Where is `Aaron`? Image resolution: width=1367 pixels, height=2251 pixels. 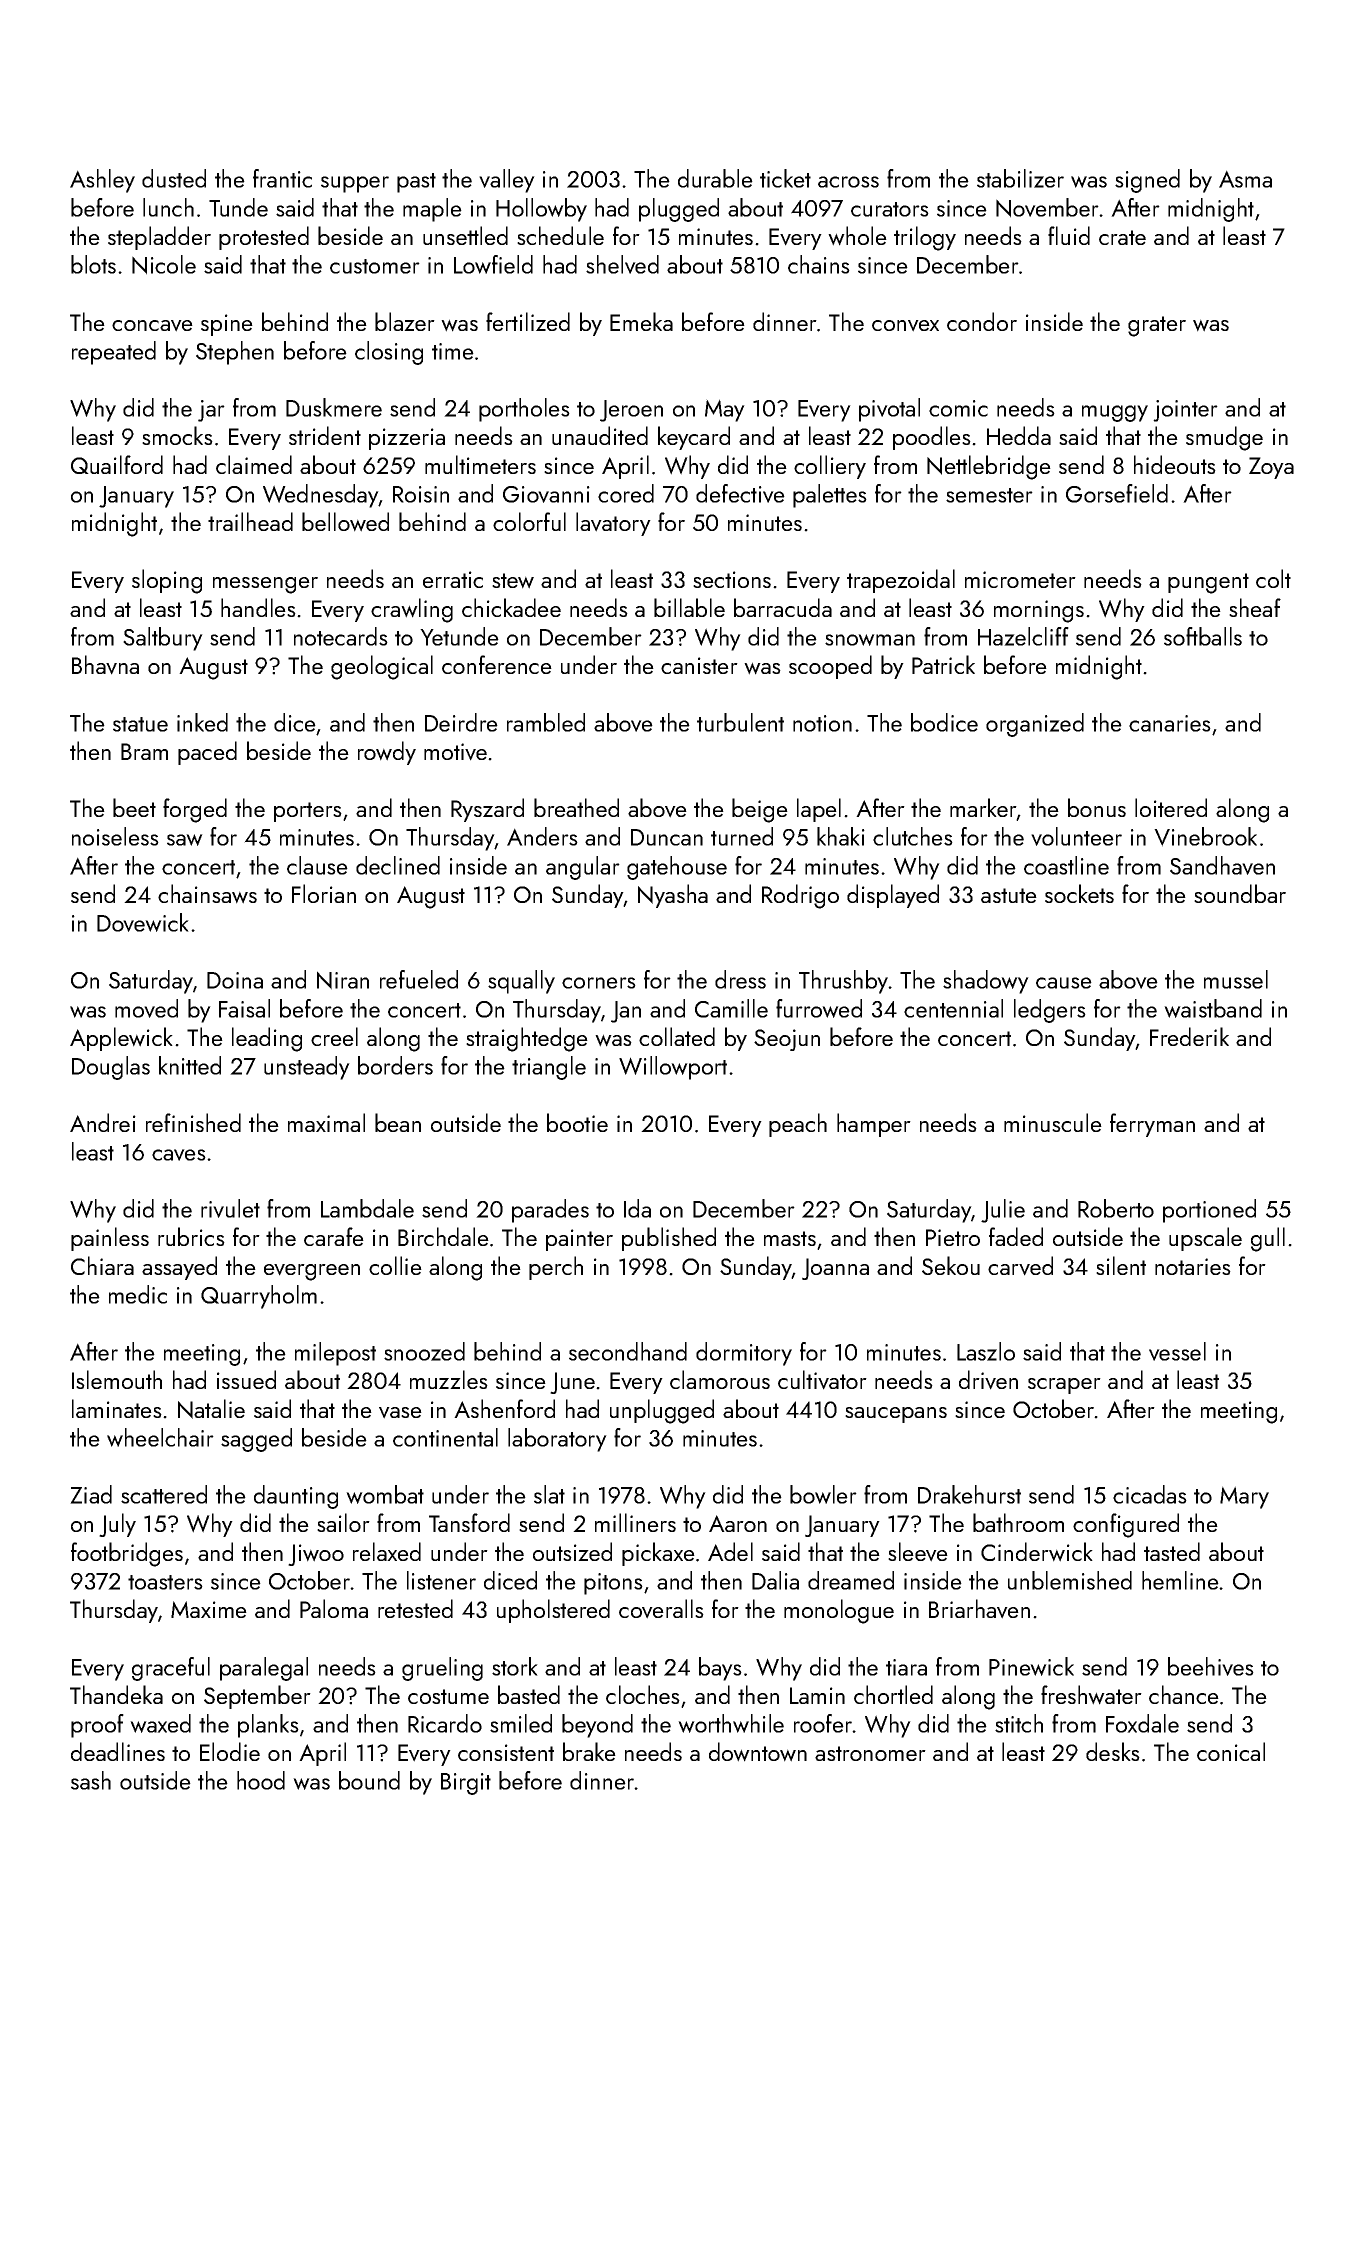 Aaron is located at coordinates (738, 1523).
